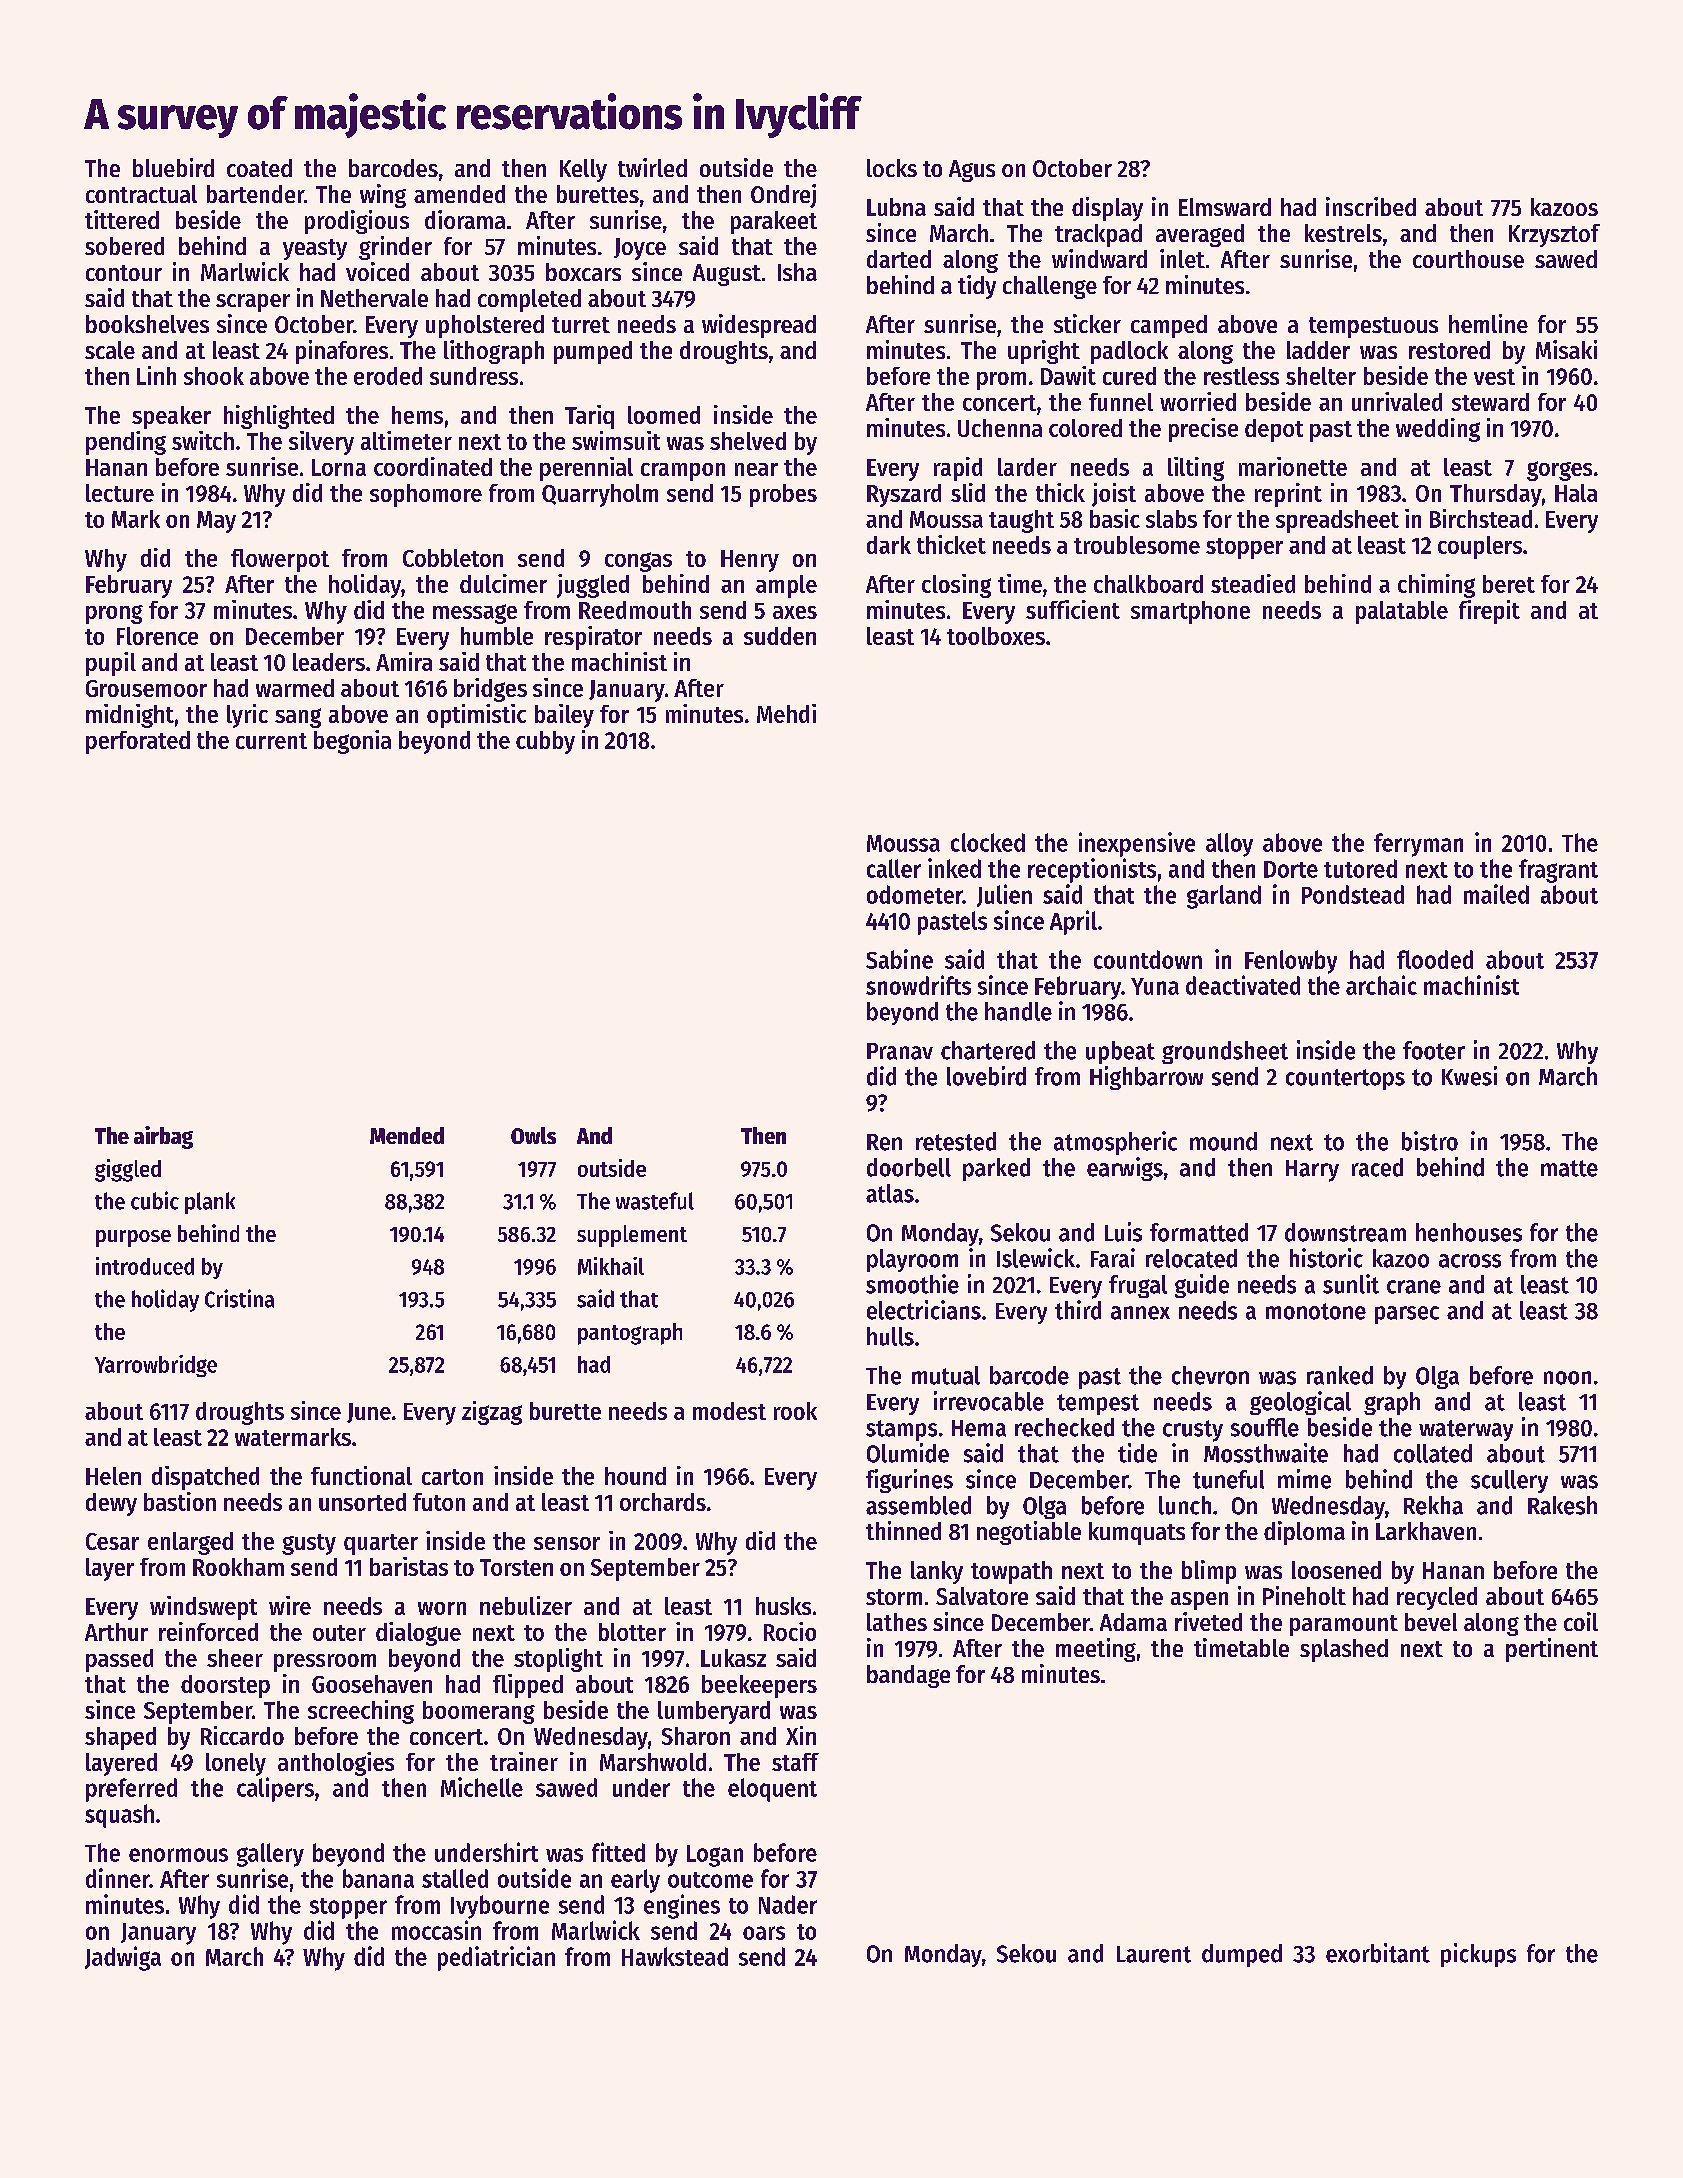  Describe the element at coordinates (912, 1284) in the image. I see `smoothie` at that location.
